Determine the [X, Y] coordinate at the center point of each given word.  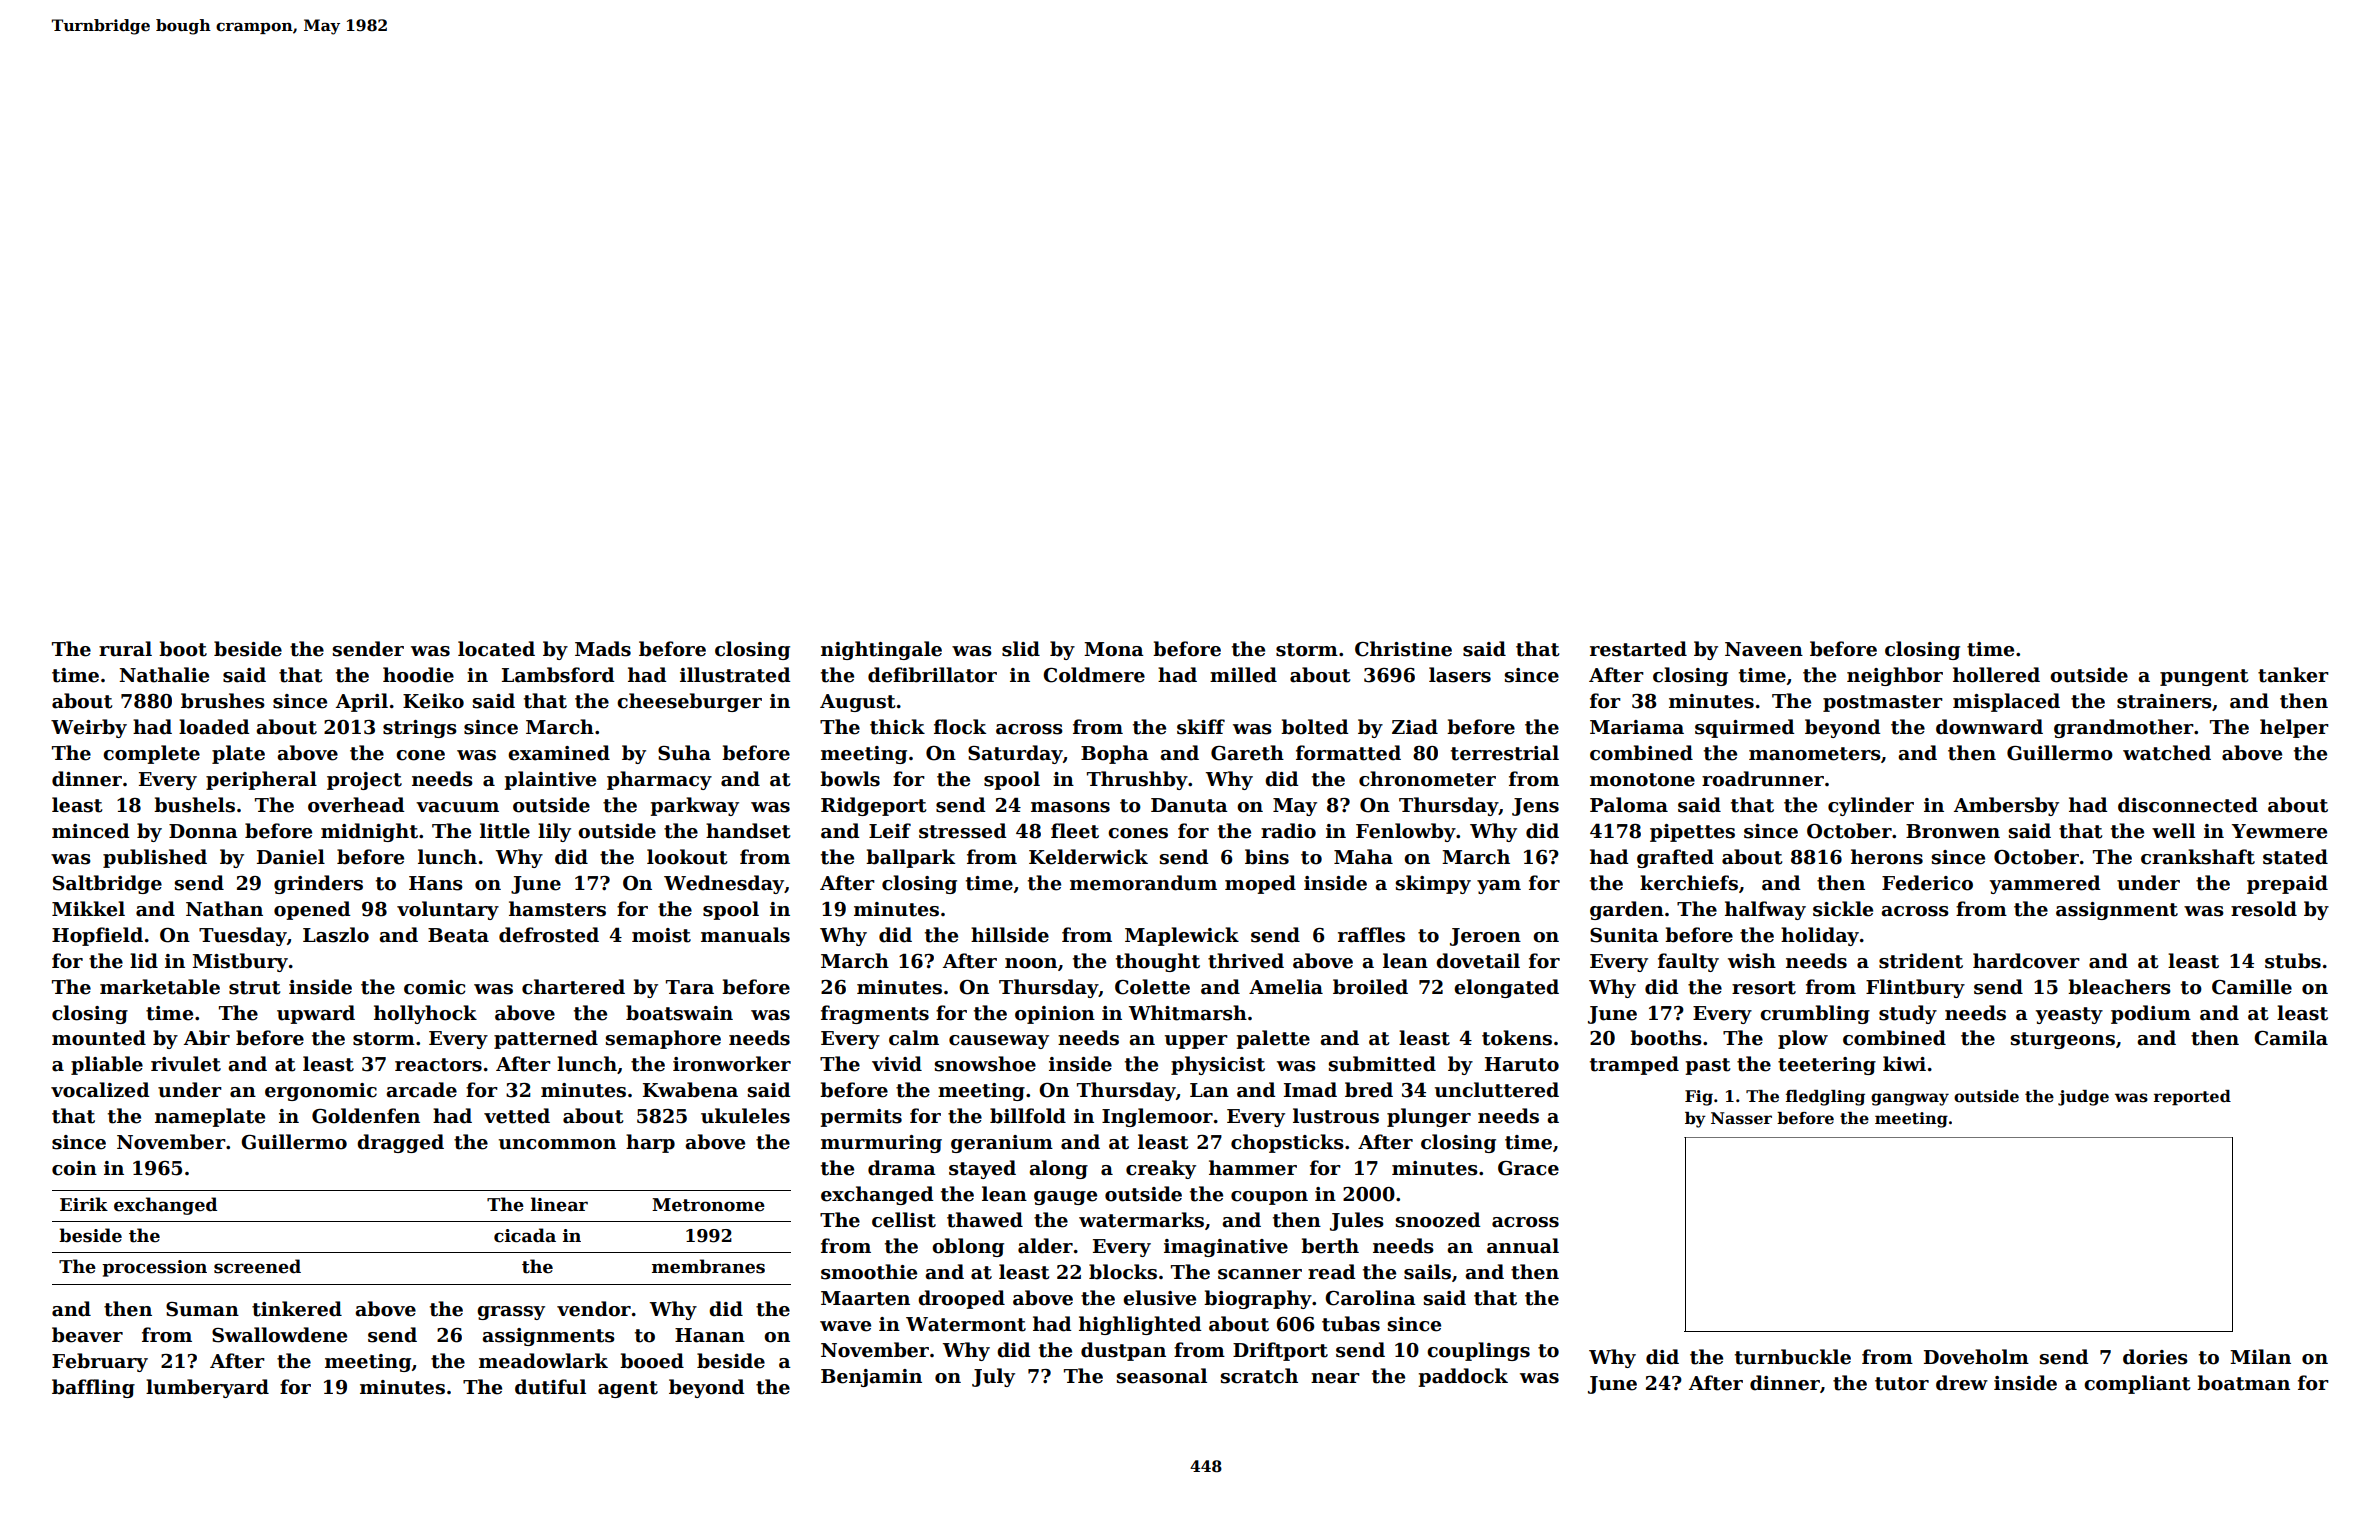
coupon [1269, 1198]
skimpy [1433, 884]
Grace [1528, 1168]
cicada [525, 1235]
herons [1887, 857]
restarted [1638, 649]
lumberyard [207, 1388]
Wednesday [724, 884]
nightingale [881, 650]
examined [559, 753]
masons [1070, 807]
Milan [2260, 1357]
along [1058, 1169]
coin [74, 1168]
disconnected [2188, 805]
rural [125, 649]
